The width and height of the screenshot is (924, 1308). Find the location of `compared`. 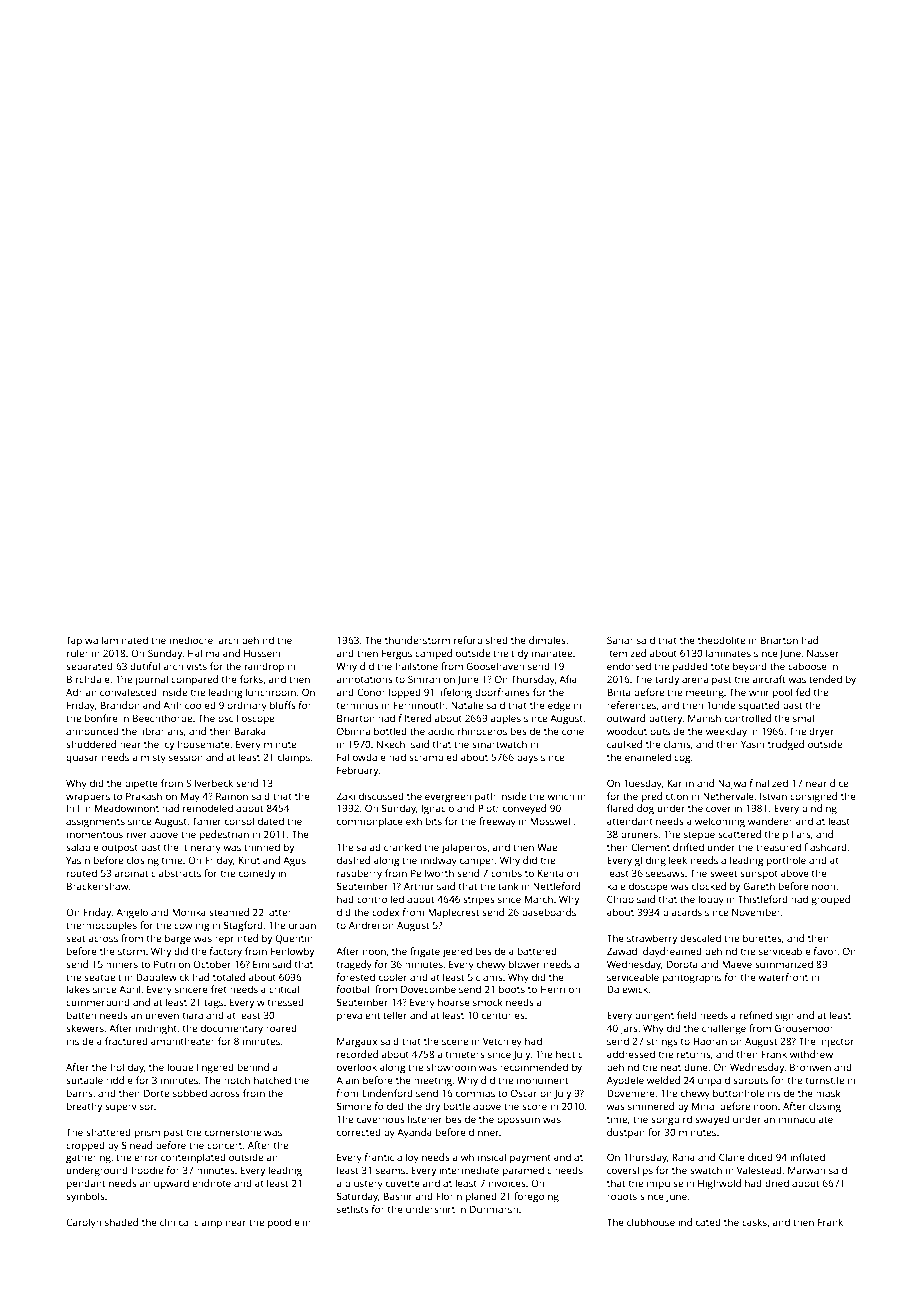

compared is located at coordinates (194, 680).
